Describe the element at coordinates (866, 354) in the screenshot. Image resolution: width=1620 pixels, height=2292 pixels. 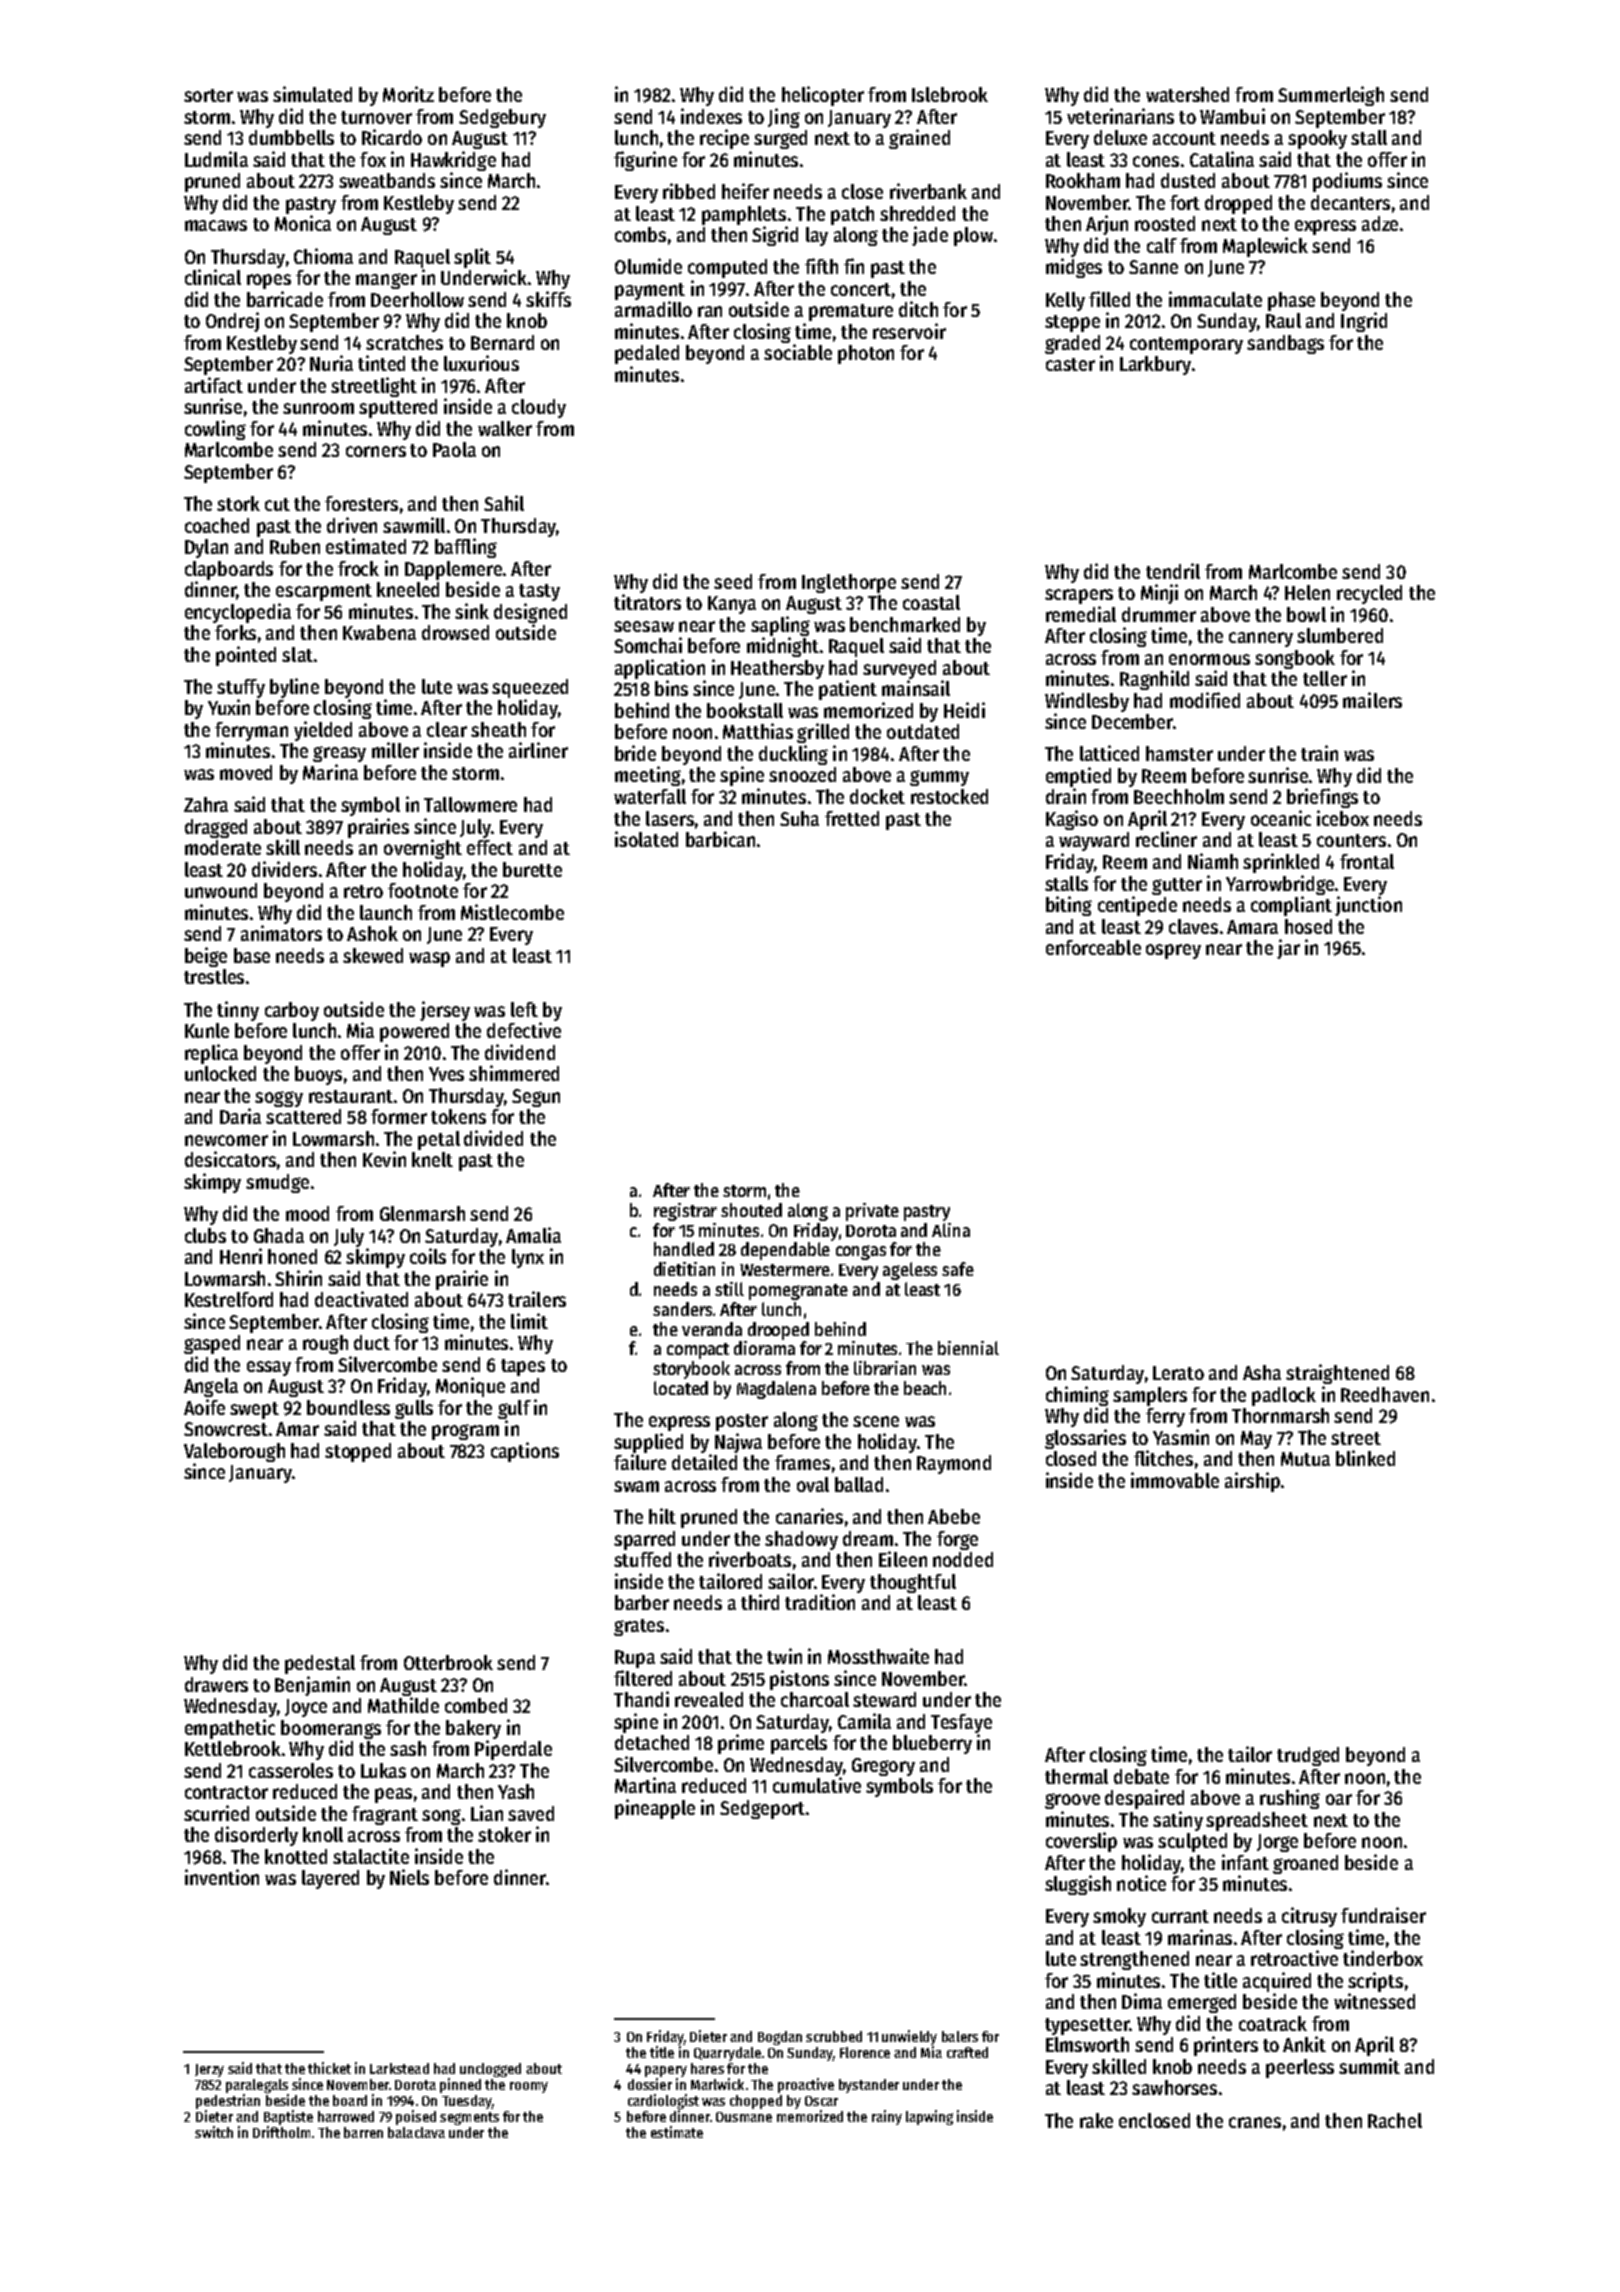
I see `photon` at that location.
